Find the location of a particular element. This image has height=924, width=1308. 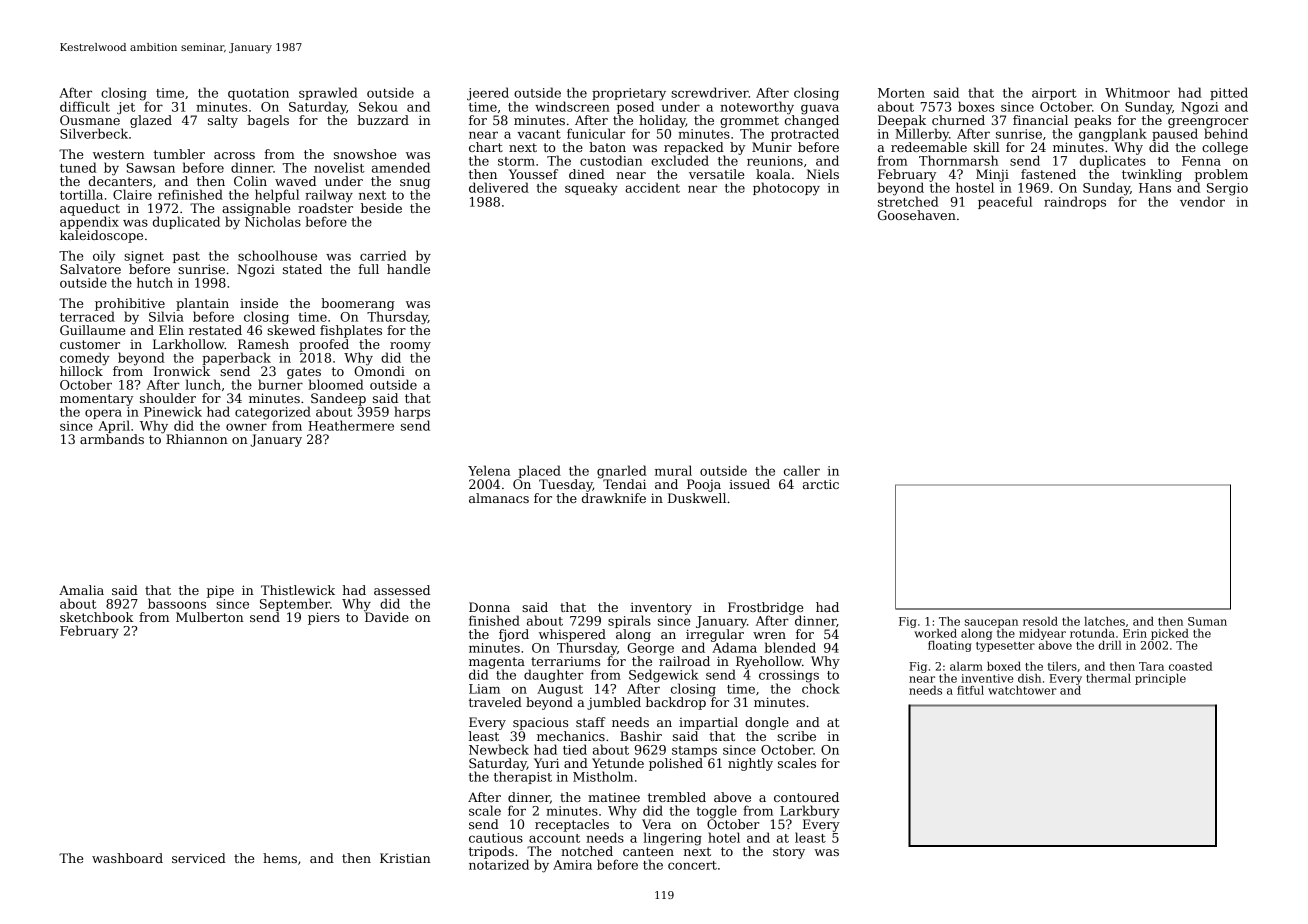

latches is located at coordinates (1104, 621).
